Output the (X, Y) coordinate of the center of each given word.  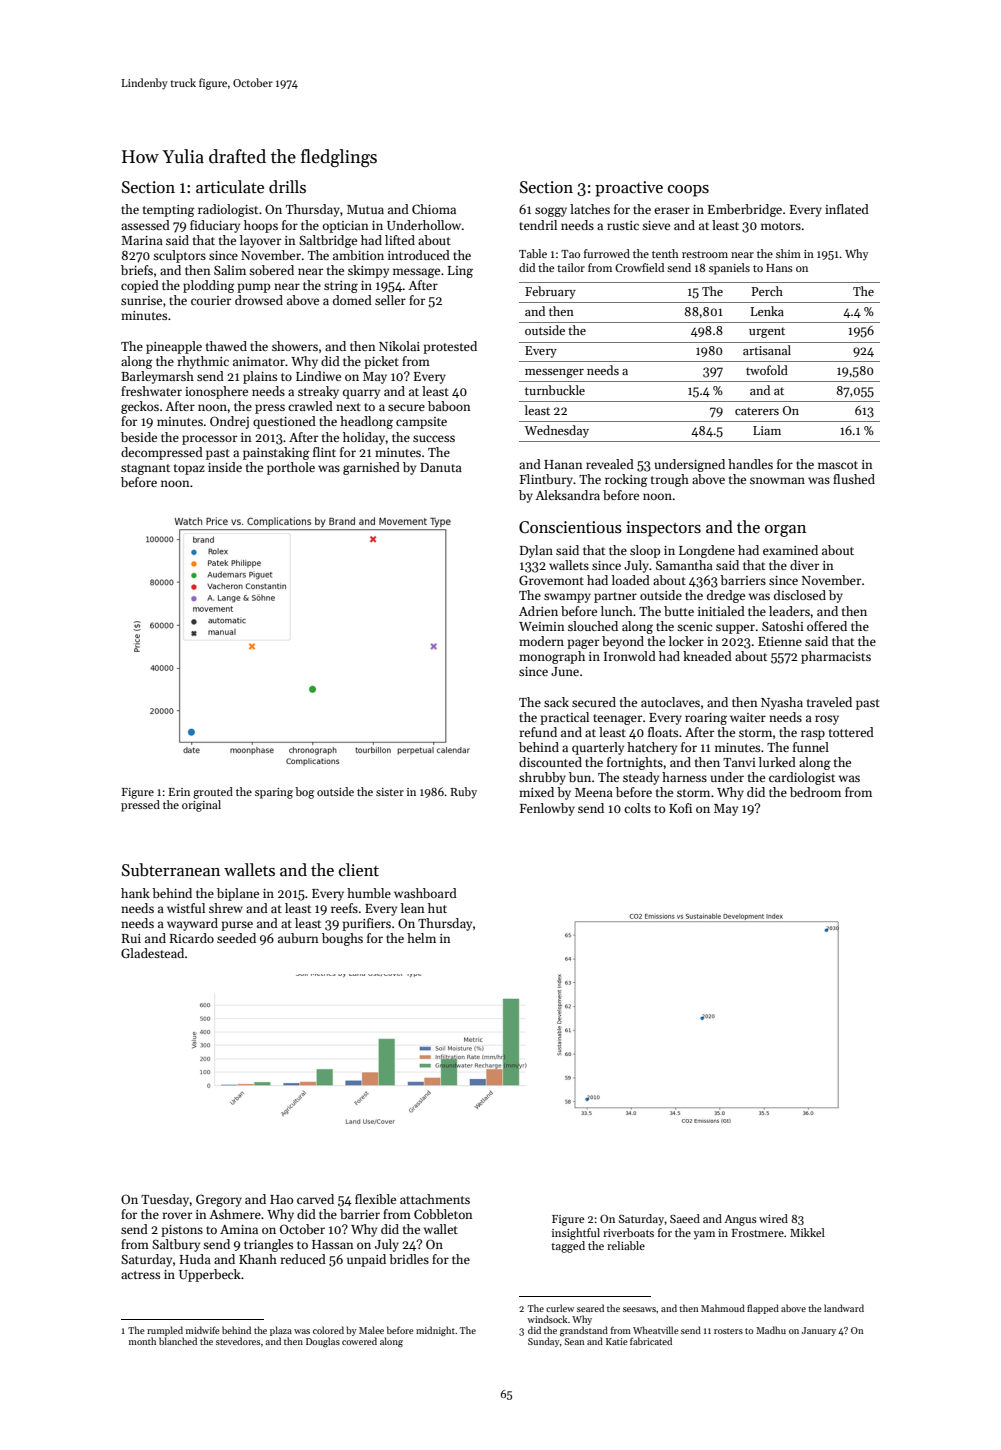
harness (684, 777)
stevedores (238, 1341)
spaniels (729, 269)
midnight (435, 1331)
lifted (400, 240)
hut (437, 908)
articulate (230, 187)
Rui (131, 938)
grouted (213, 793)
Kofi (680, 808)
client (359, 870)
